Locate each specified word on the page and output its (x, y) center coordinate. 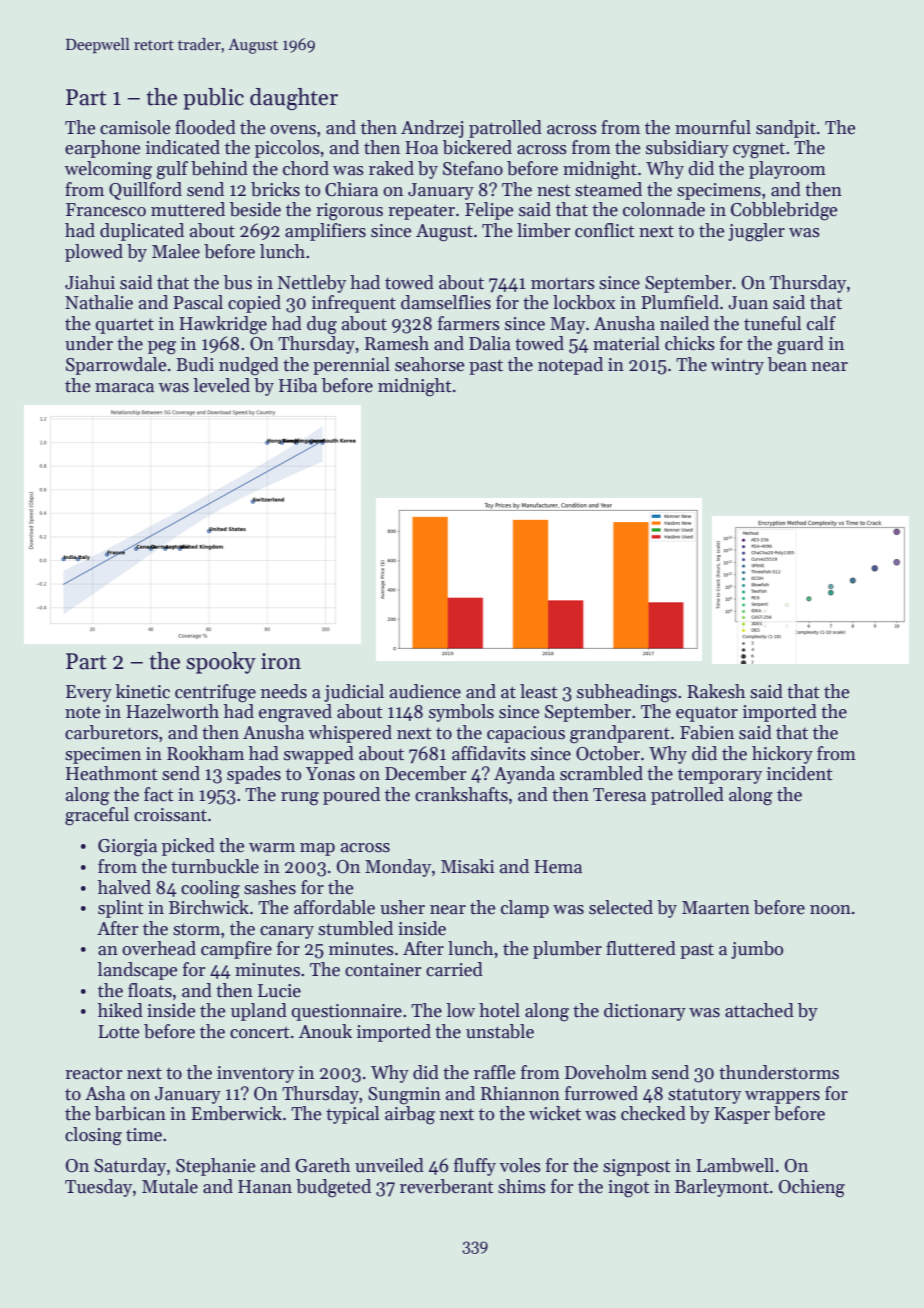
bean (787, 364)
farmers (469, 323)
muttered (188, 209)
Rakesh (716, 691)
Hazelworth (172, 711)
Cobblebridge (784, 211)
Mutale (170, 1186)
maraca (124, 388)
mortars (563, 283)
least (539, 691)
